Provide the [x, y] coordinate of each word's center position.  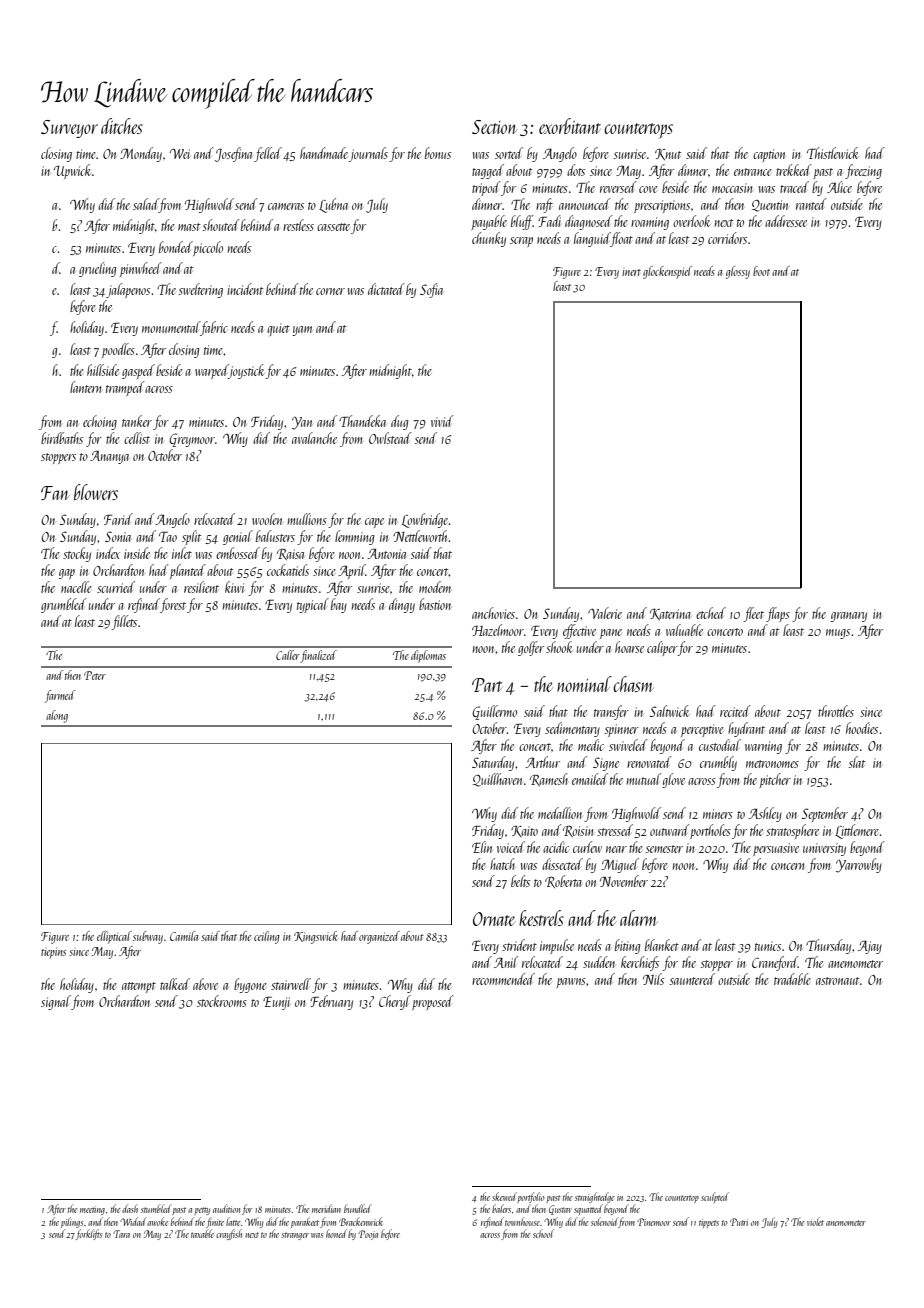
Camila [184, 936]
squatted [588, 1209]
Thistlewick [832, 153]
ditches [122, 126]
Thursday [828, 946]
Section [494, 127]
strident [519, 945]
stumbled [156, 1208]
